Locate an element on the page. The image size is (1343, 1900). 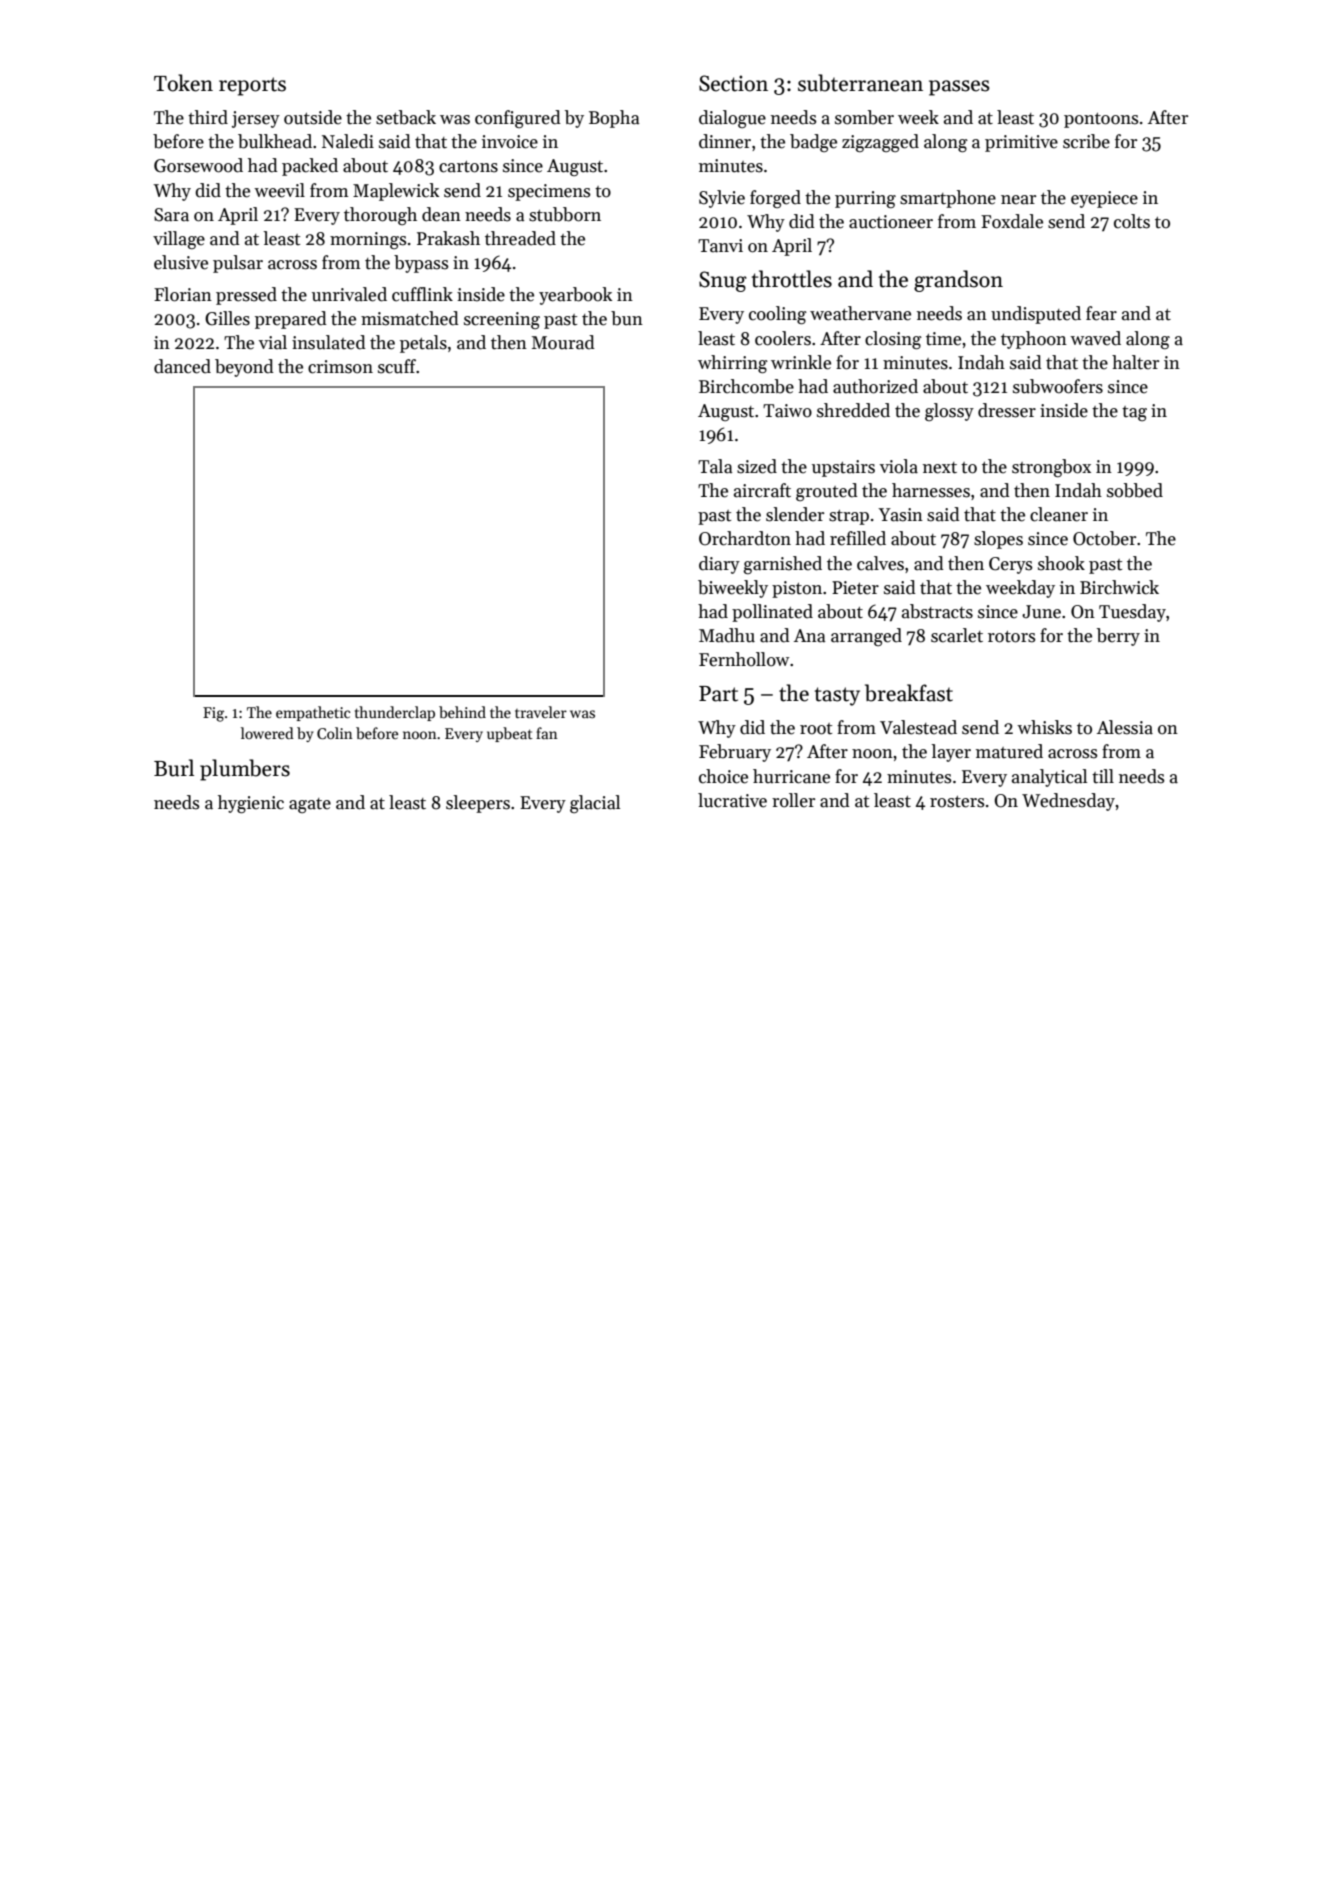
diary is located at coordinates (719, 565).
